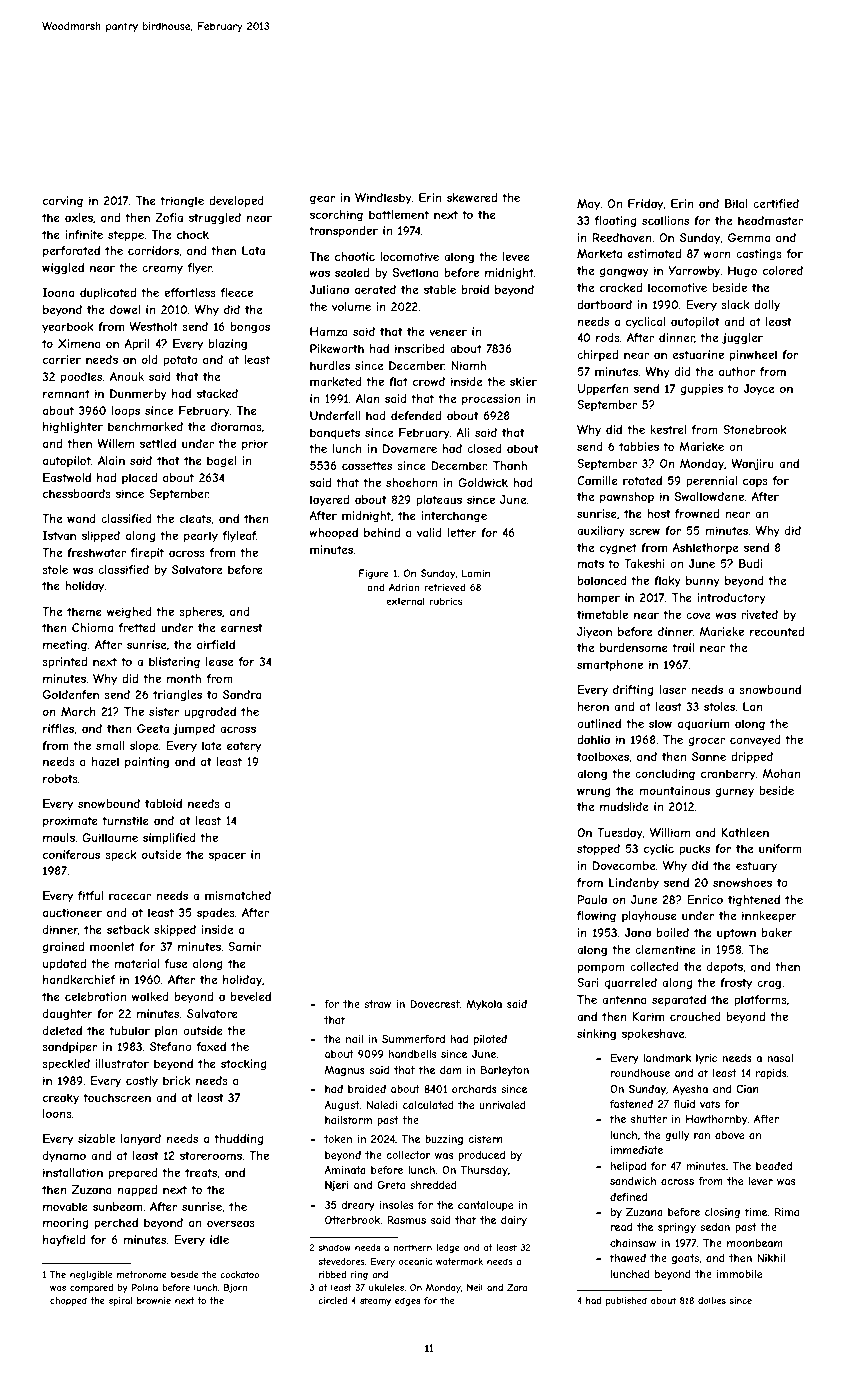  Describe the element at coordinates (227, 856) in the document. I see `spacer` at that location.
